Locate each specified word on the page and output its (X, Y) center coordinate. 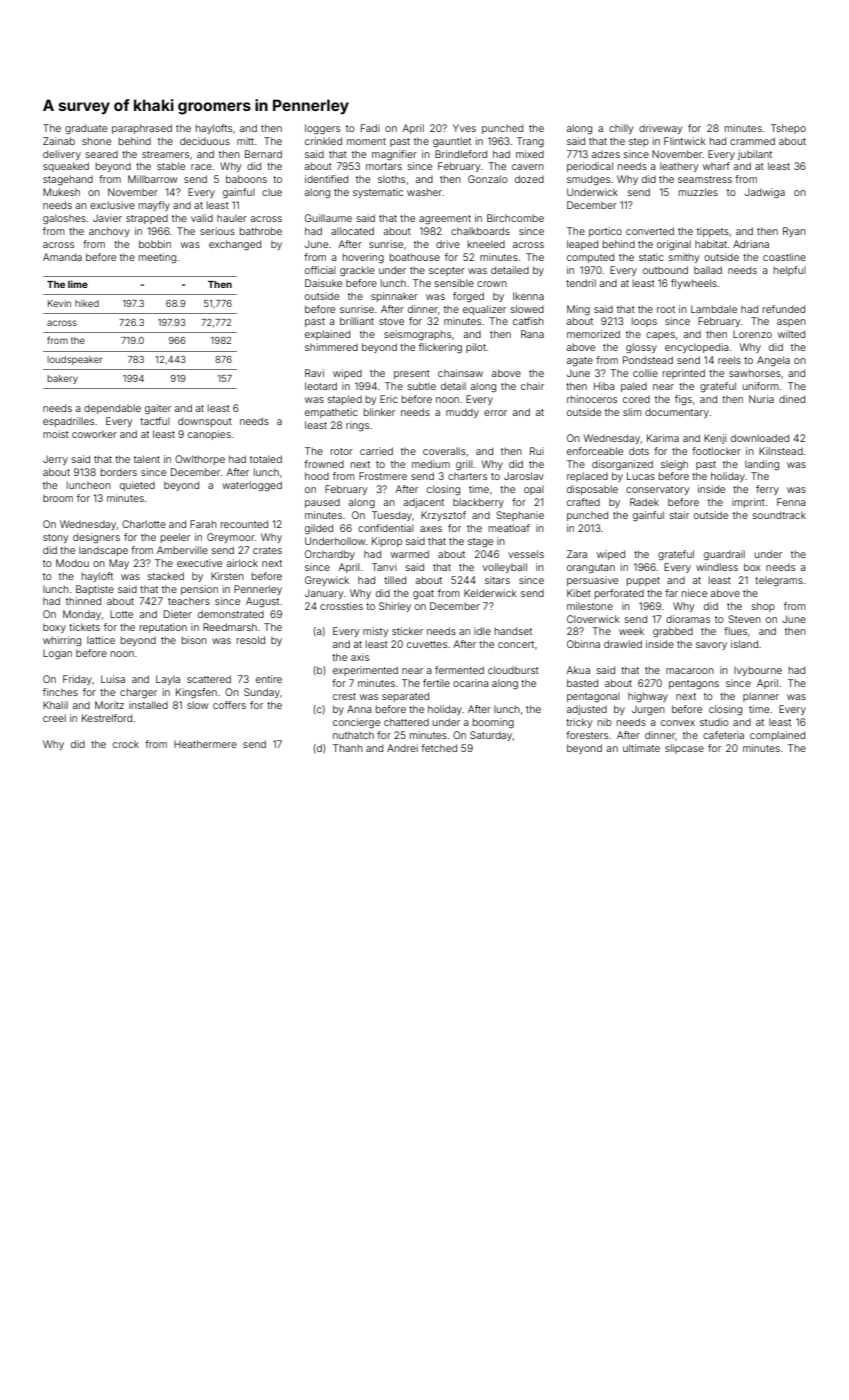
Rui (537, 451)
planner (761, 697)
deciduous (205, 141)
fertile (436, 683)
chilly (621, 129)
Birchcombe (515, 218)
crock (126, 744)
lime (78, 284)
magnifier (394, 155)
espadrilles (68, 422)
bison (194, 640)
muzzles (698, 192)
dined (792, 399)
